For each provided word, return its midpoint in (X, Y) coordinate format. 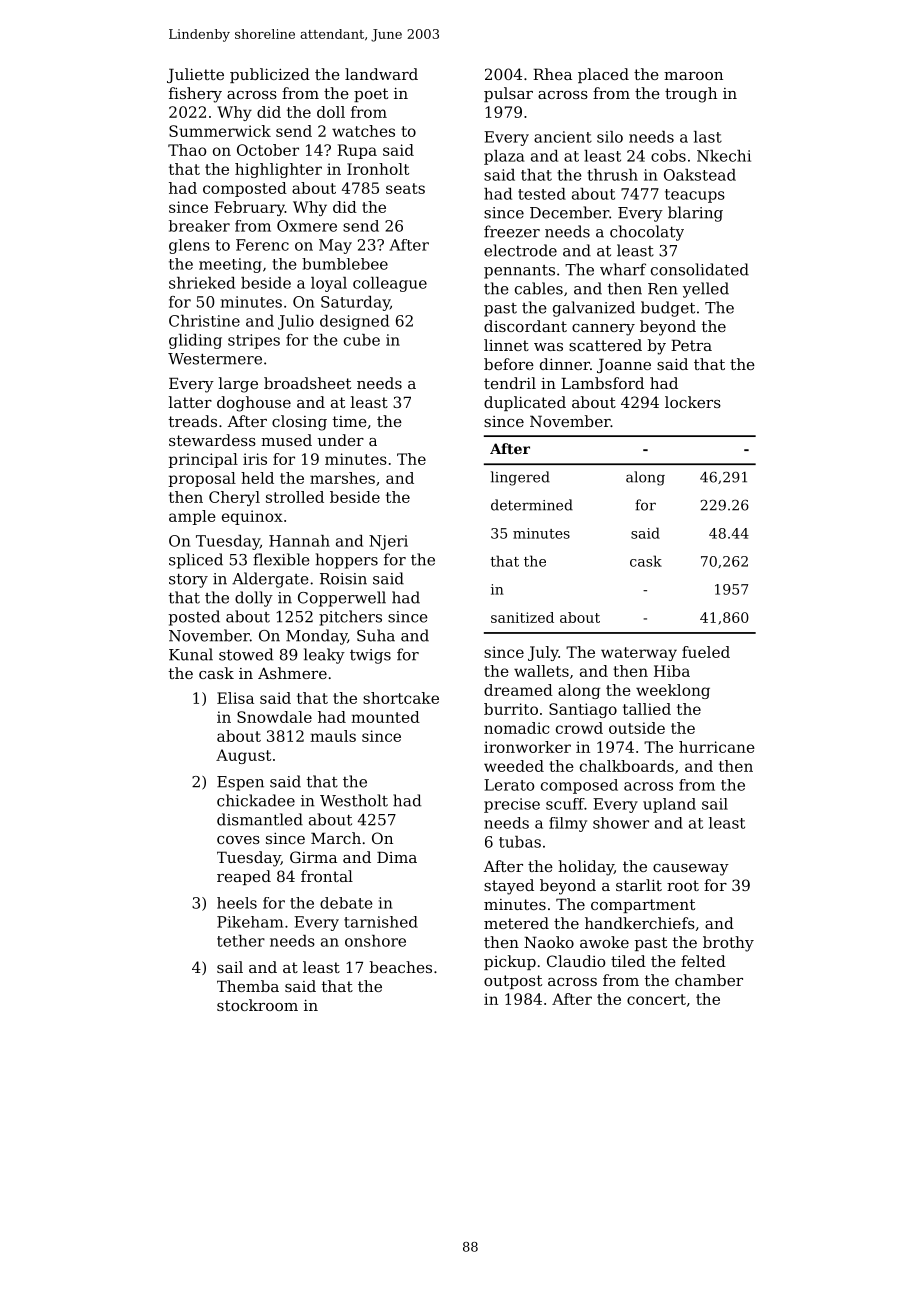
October (268, 150)
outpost (513, 982)
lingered (520, 478)
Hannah (299, 541)
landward (381, 74)
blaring (695, 214)
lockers (693, 402)
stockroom (257, 1005)
